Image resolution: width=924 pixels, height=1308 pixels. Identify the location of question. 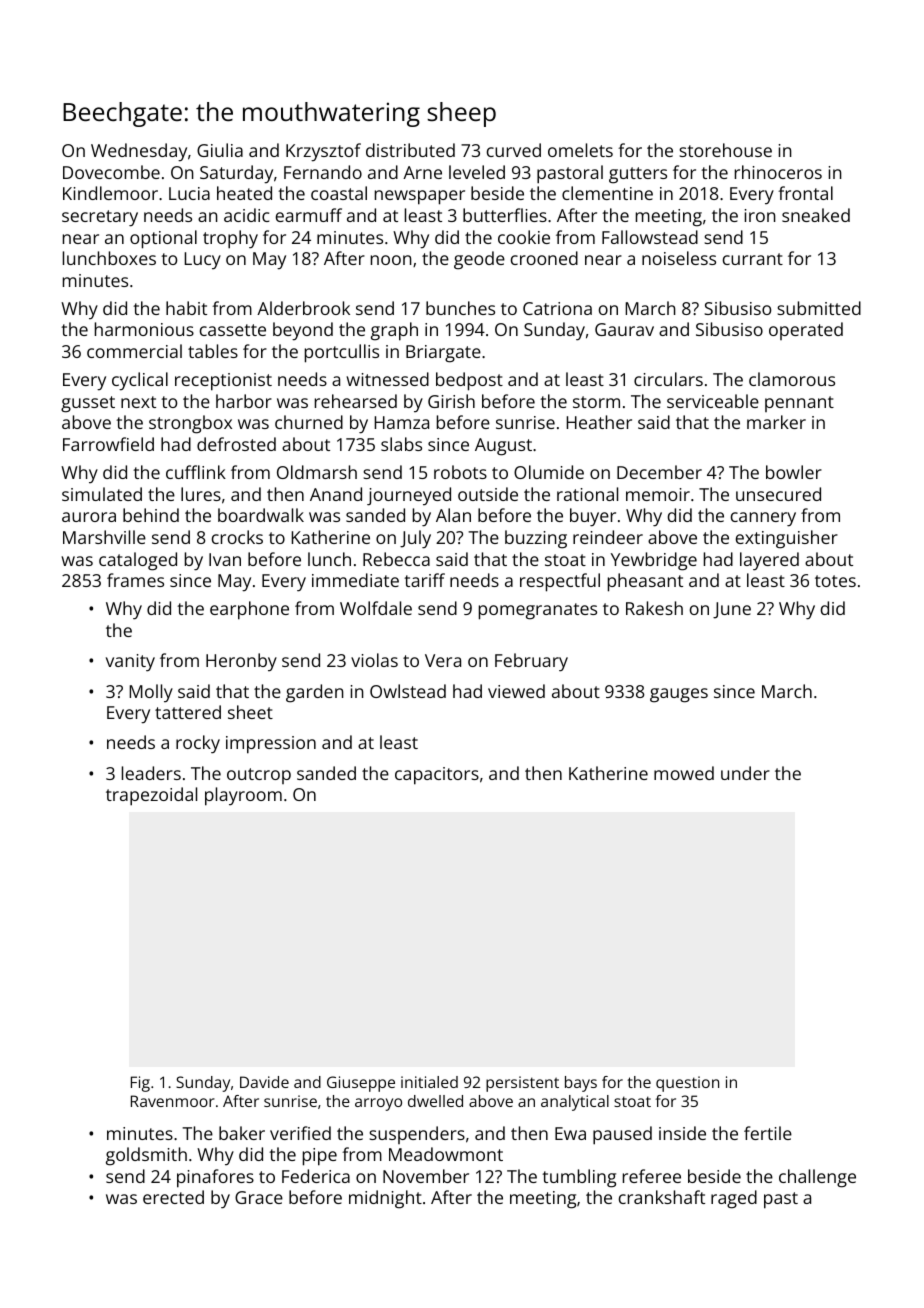
(687, 1084).
